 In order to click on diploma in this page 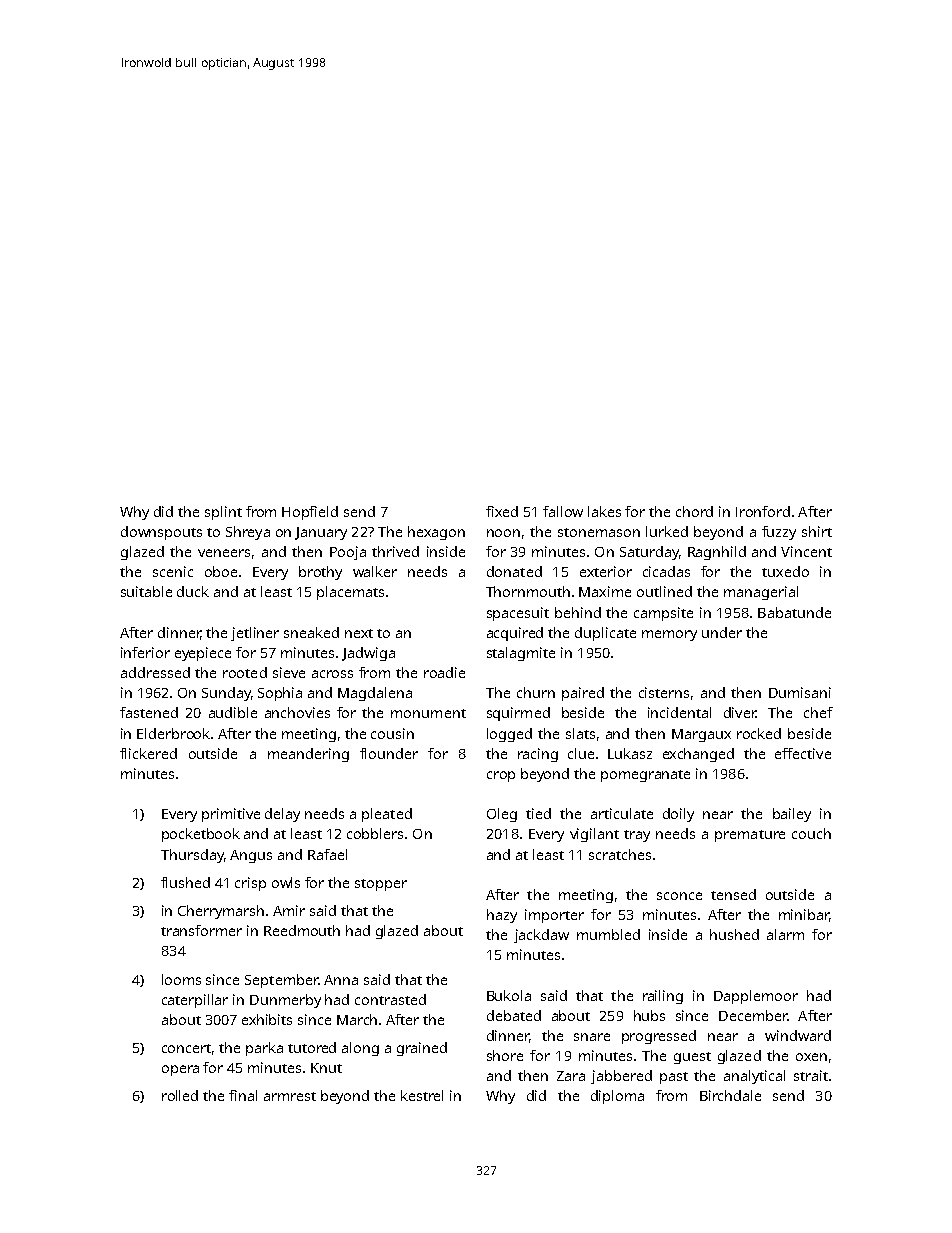, I will do `click(617, 1097)`.
